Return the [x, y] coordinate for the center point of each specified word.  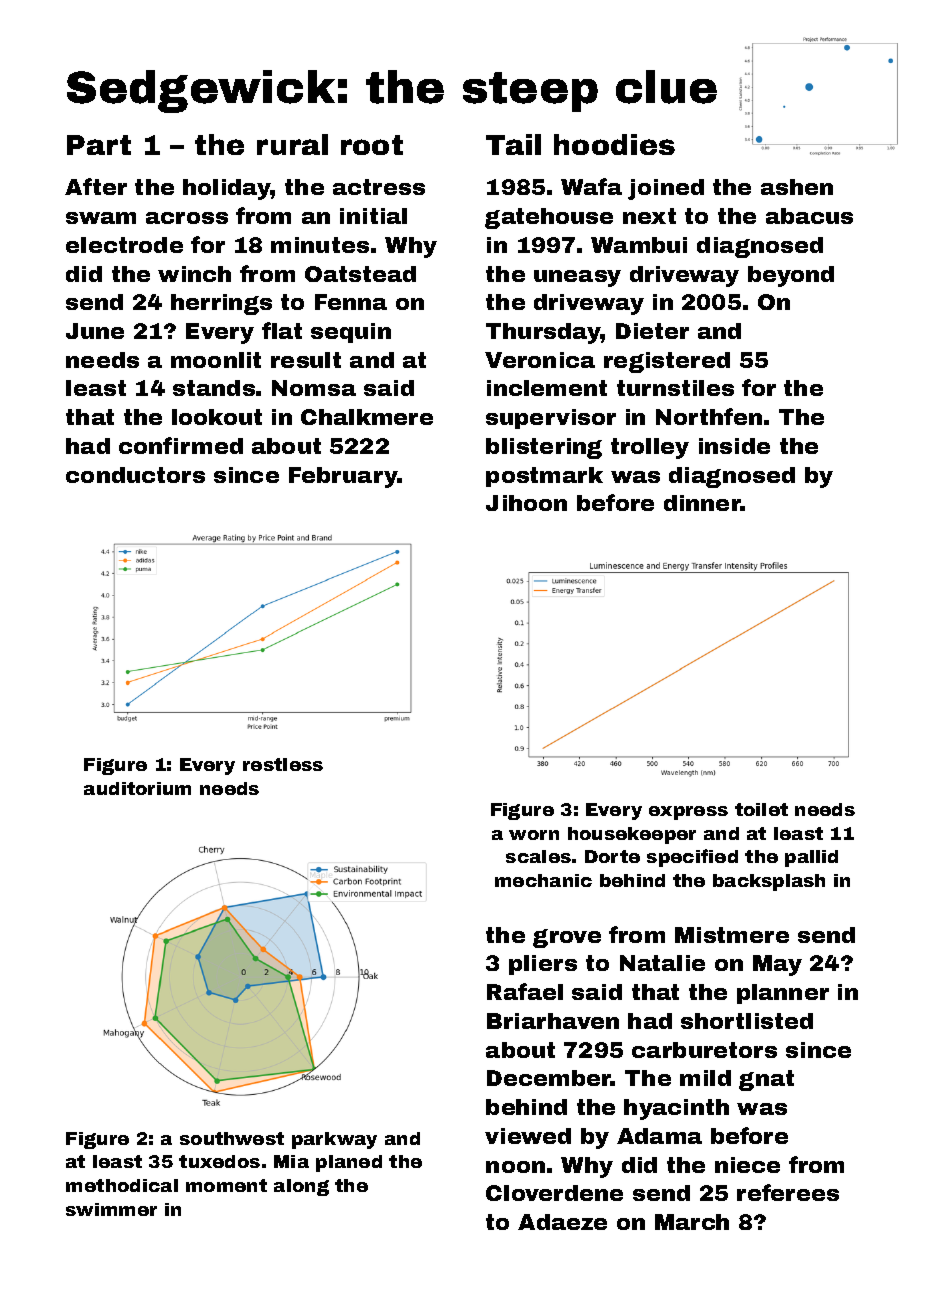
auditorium [137, 788]
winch [194, 274]
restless [283, 764]
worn [534, 835]
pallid [811, 858]
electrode [124, 245]
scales [538, 856]
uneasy [577, 278]
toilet [761, 809]
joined [666, 189]
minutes [320, 245]
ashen [797, 187]
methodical [122, 1185]
